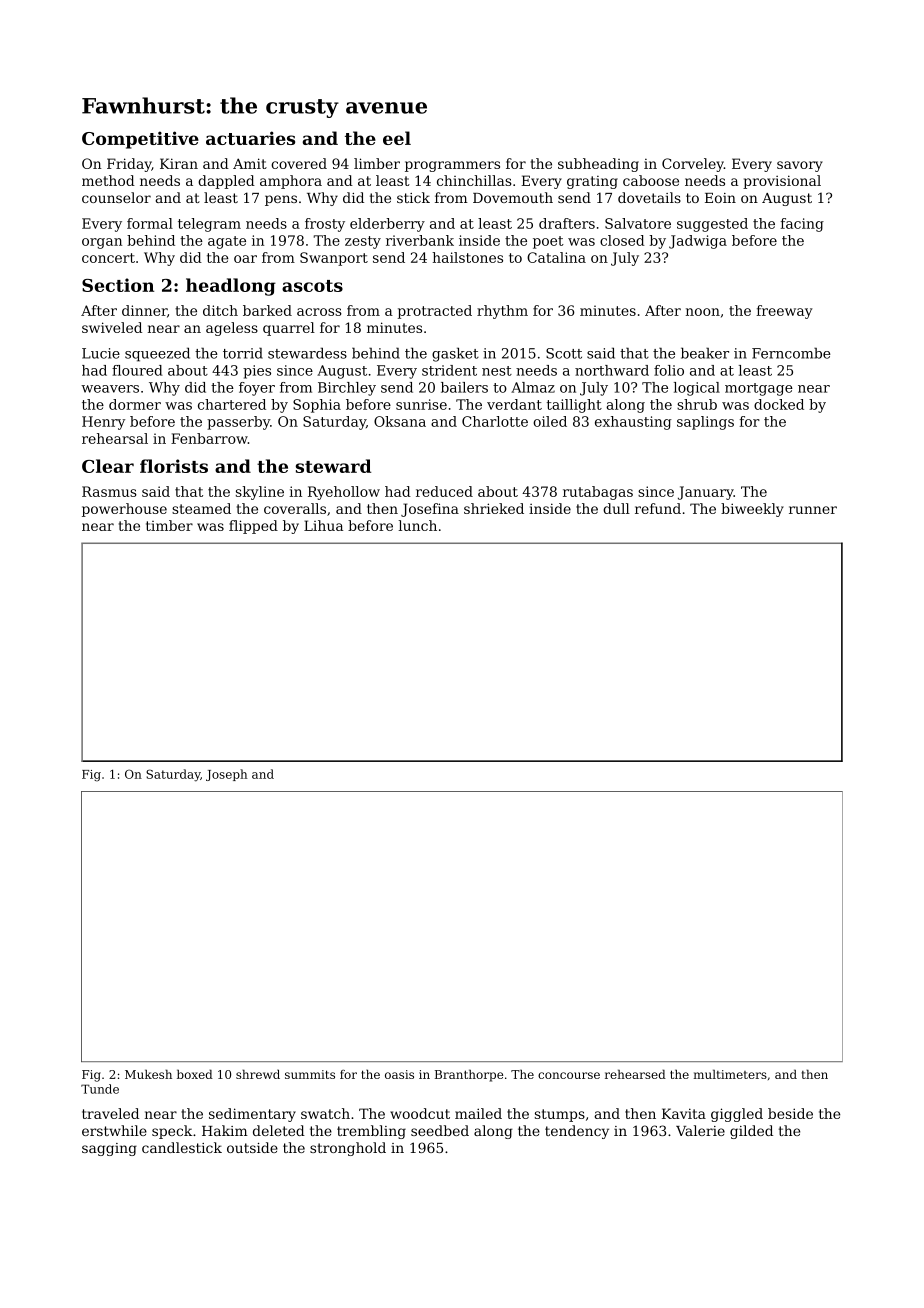 This image has width=924, height=1308. I want to click on runner, so click(813, 510).
